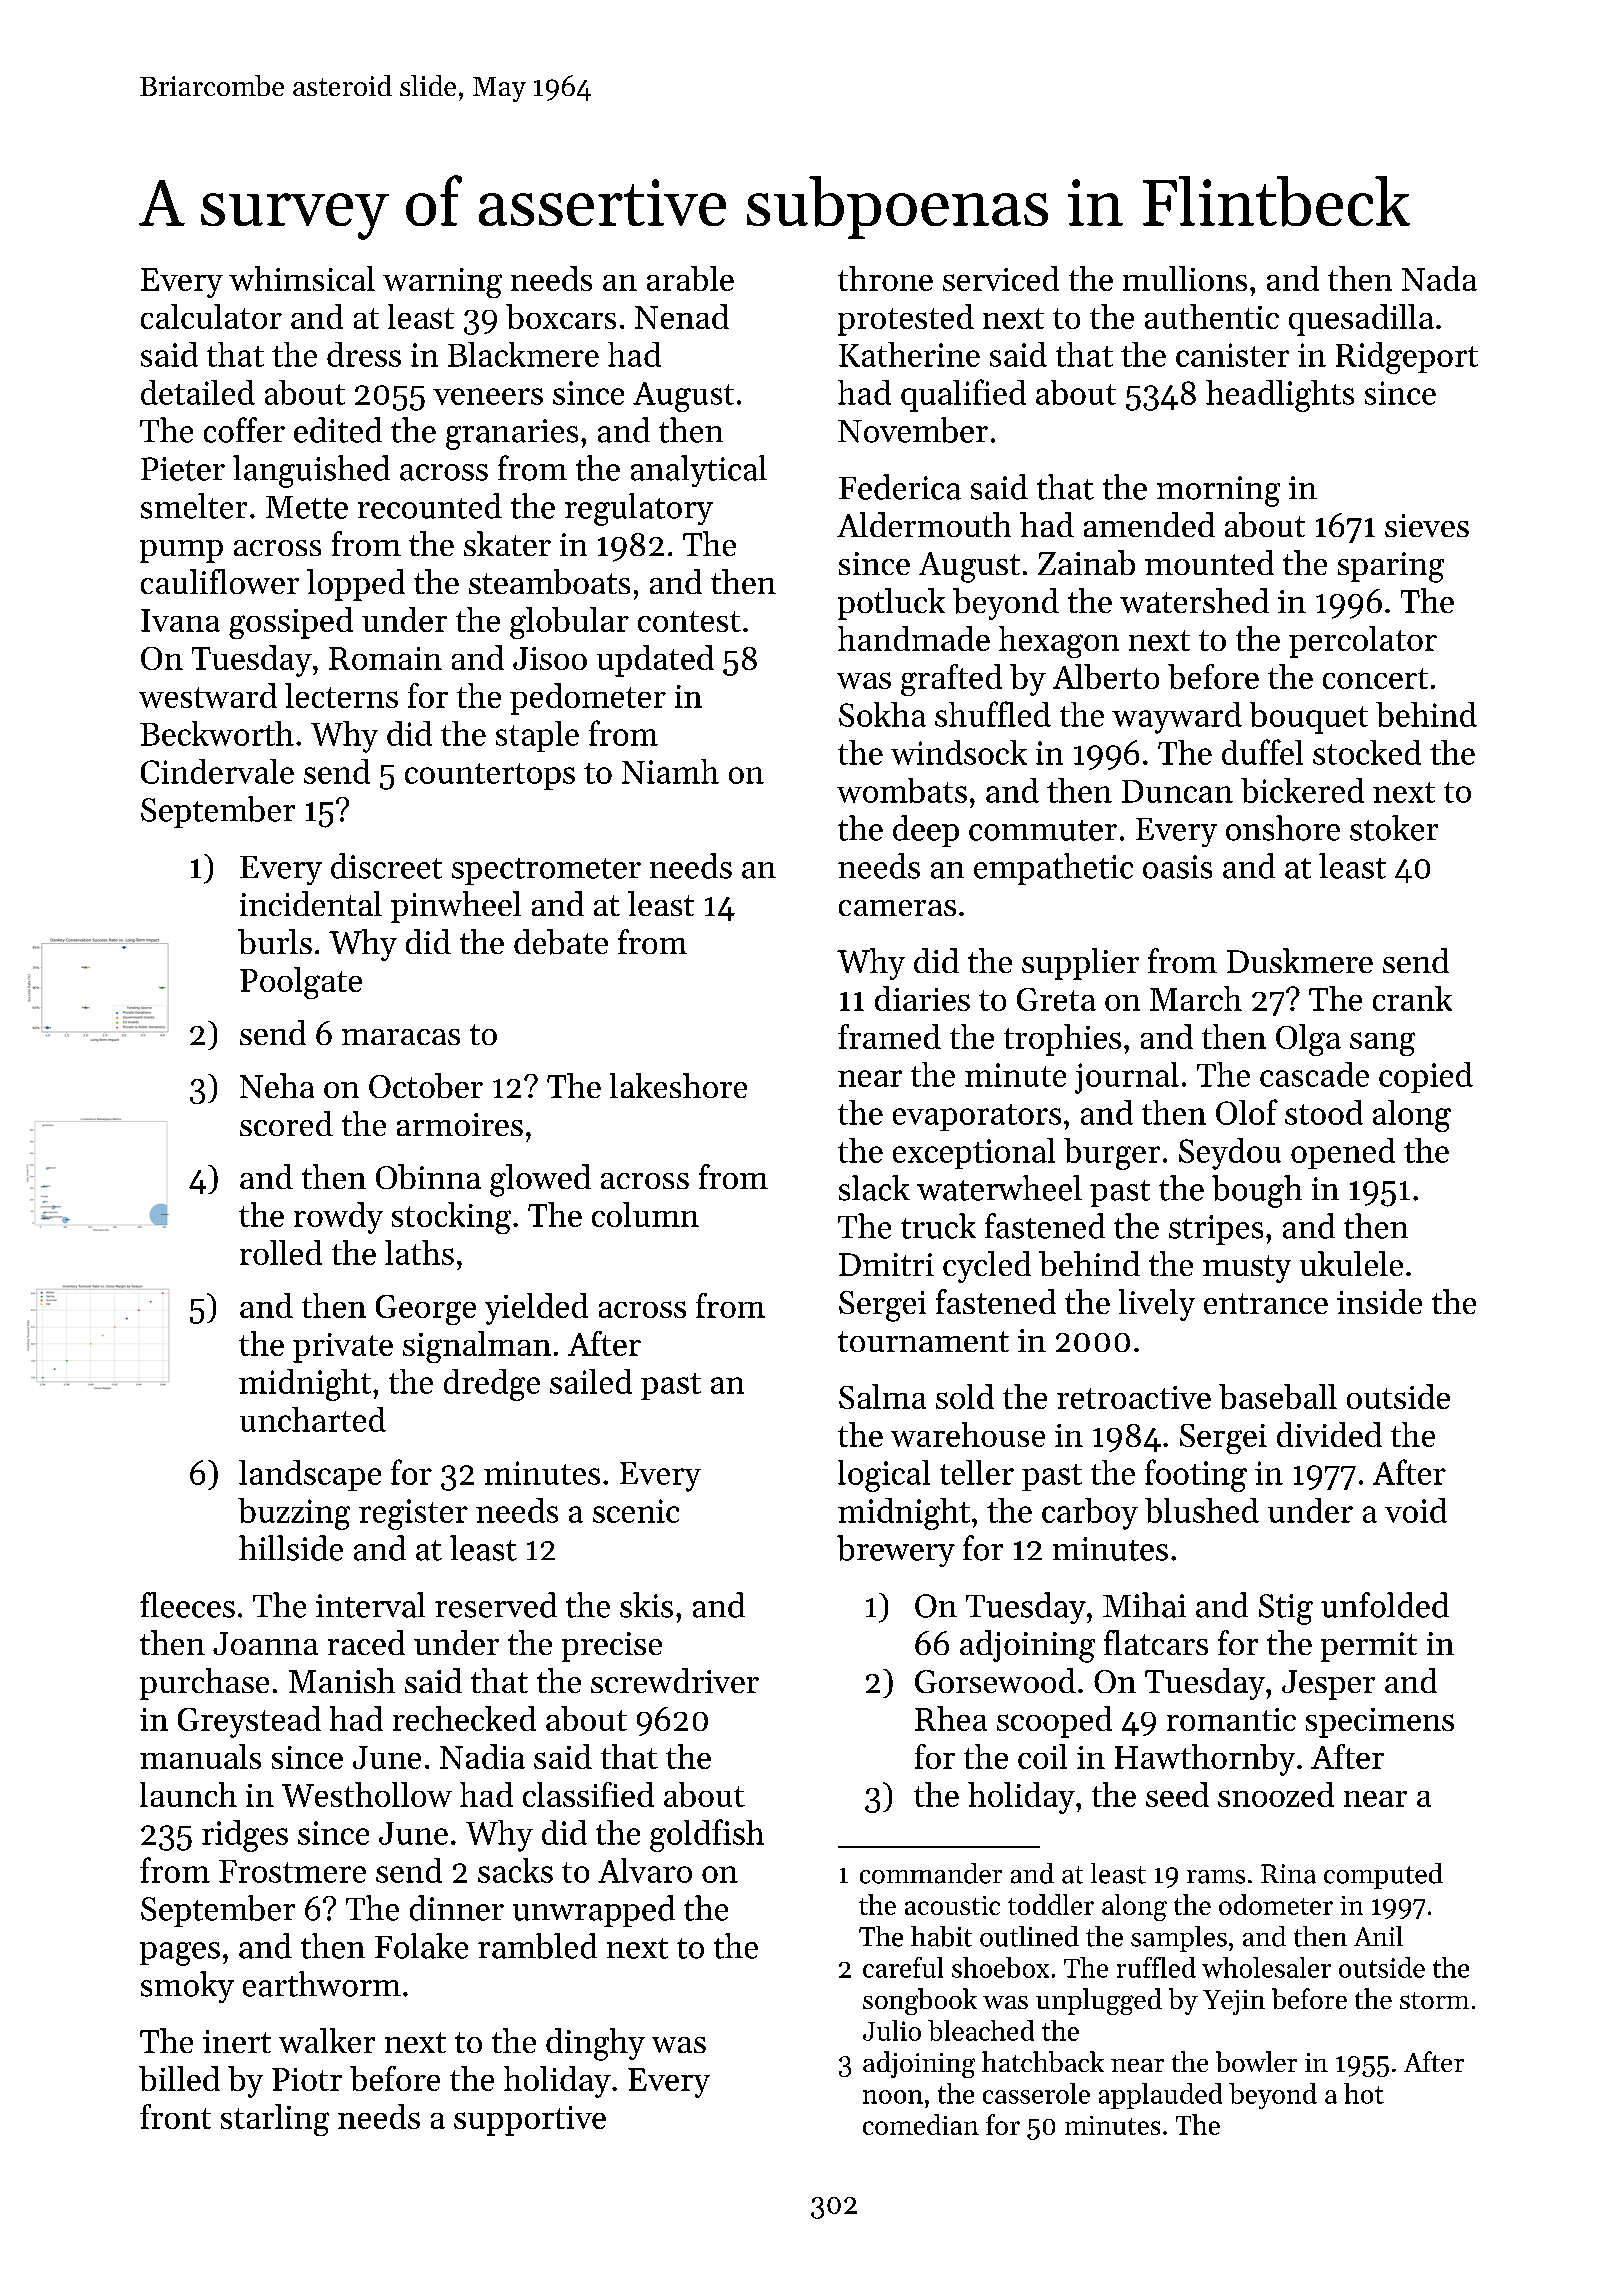  Describe the element at coordinates (364, 354) in the page. I see `dress` at that location.
